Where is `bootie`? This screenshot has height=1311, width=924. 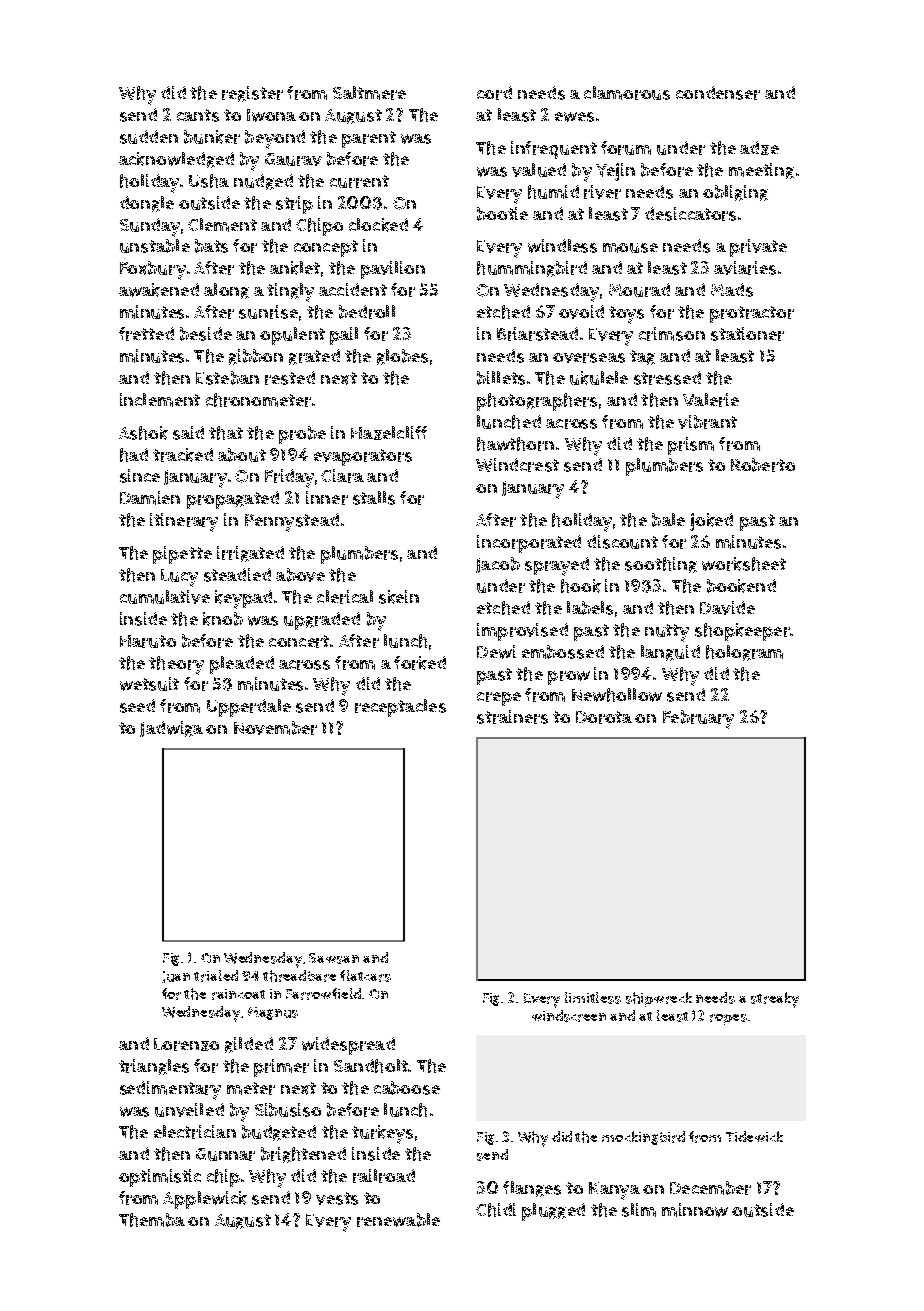 bootie is located at coordinates (502, 214).
